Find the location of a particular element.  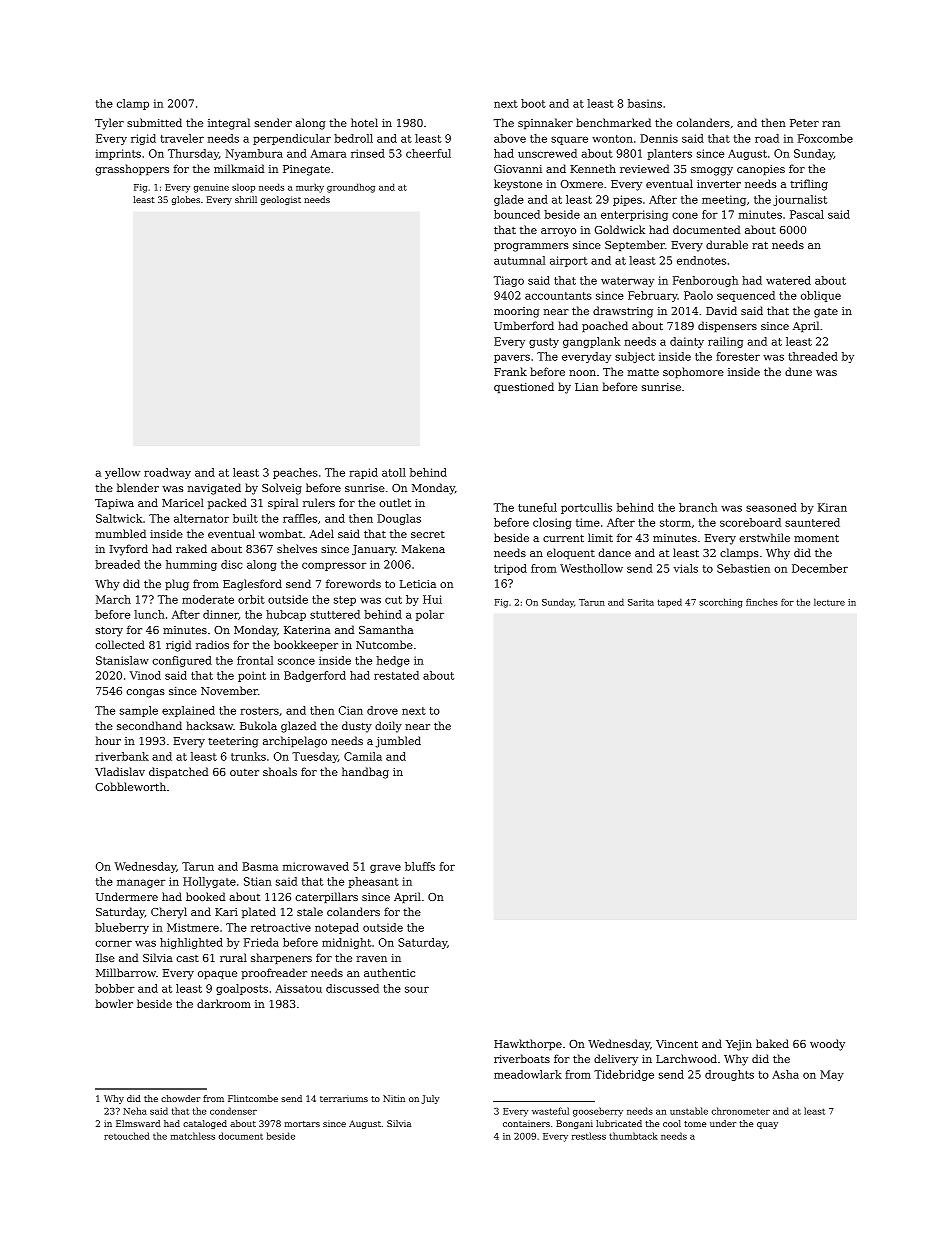

mortars is located at coordinates (302, 1124).
